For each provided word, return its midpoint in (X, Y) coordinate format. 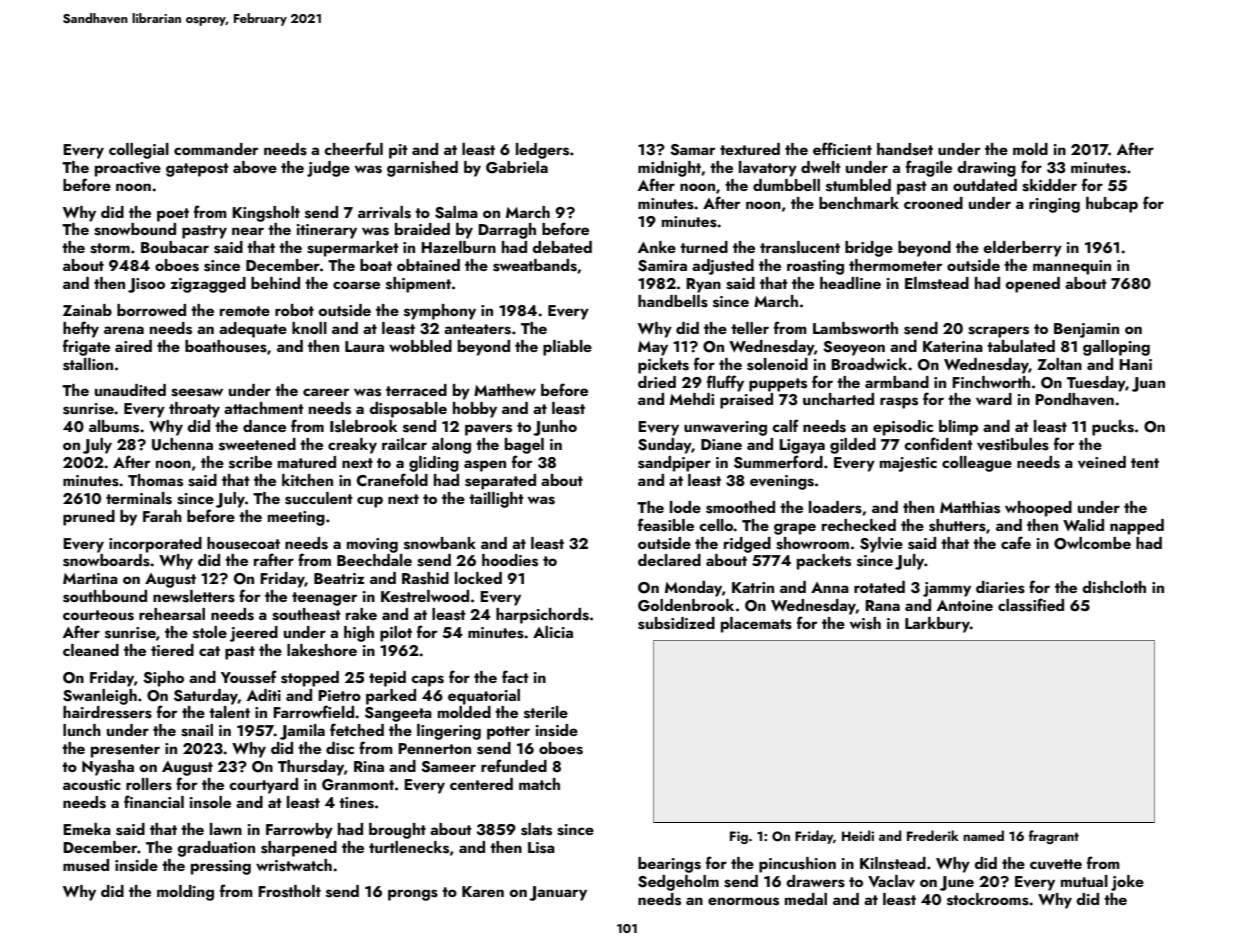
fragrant (1054, 837)
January (558, 893)
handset (905, 149)
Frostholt (289, 891)
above (255, 167)
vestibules (1013, 444)
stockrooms (988, 899)
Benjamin (1086, 330)
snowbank (440, 543)
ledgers (542, 151)
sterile (546, 712)
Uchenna (182, 444)
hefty (81, 329)
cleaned (91, 650)
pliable (567, 348)
